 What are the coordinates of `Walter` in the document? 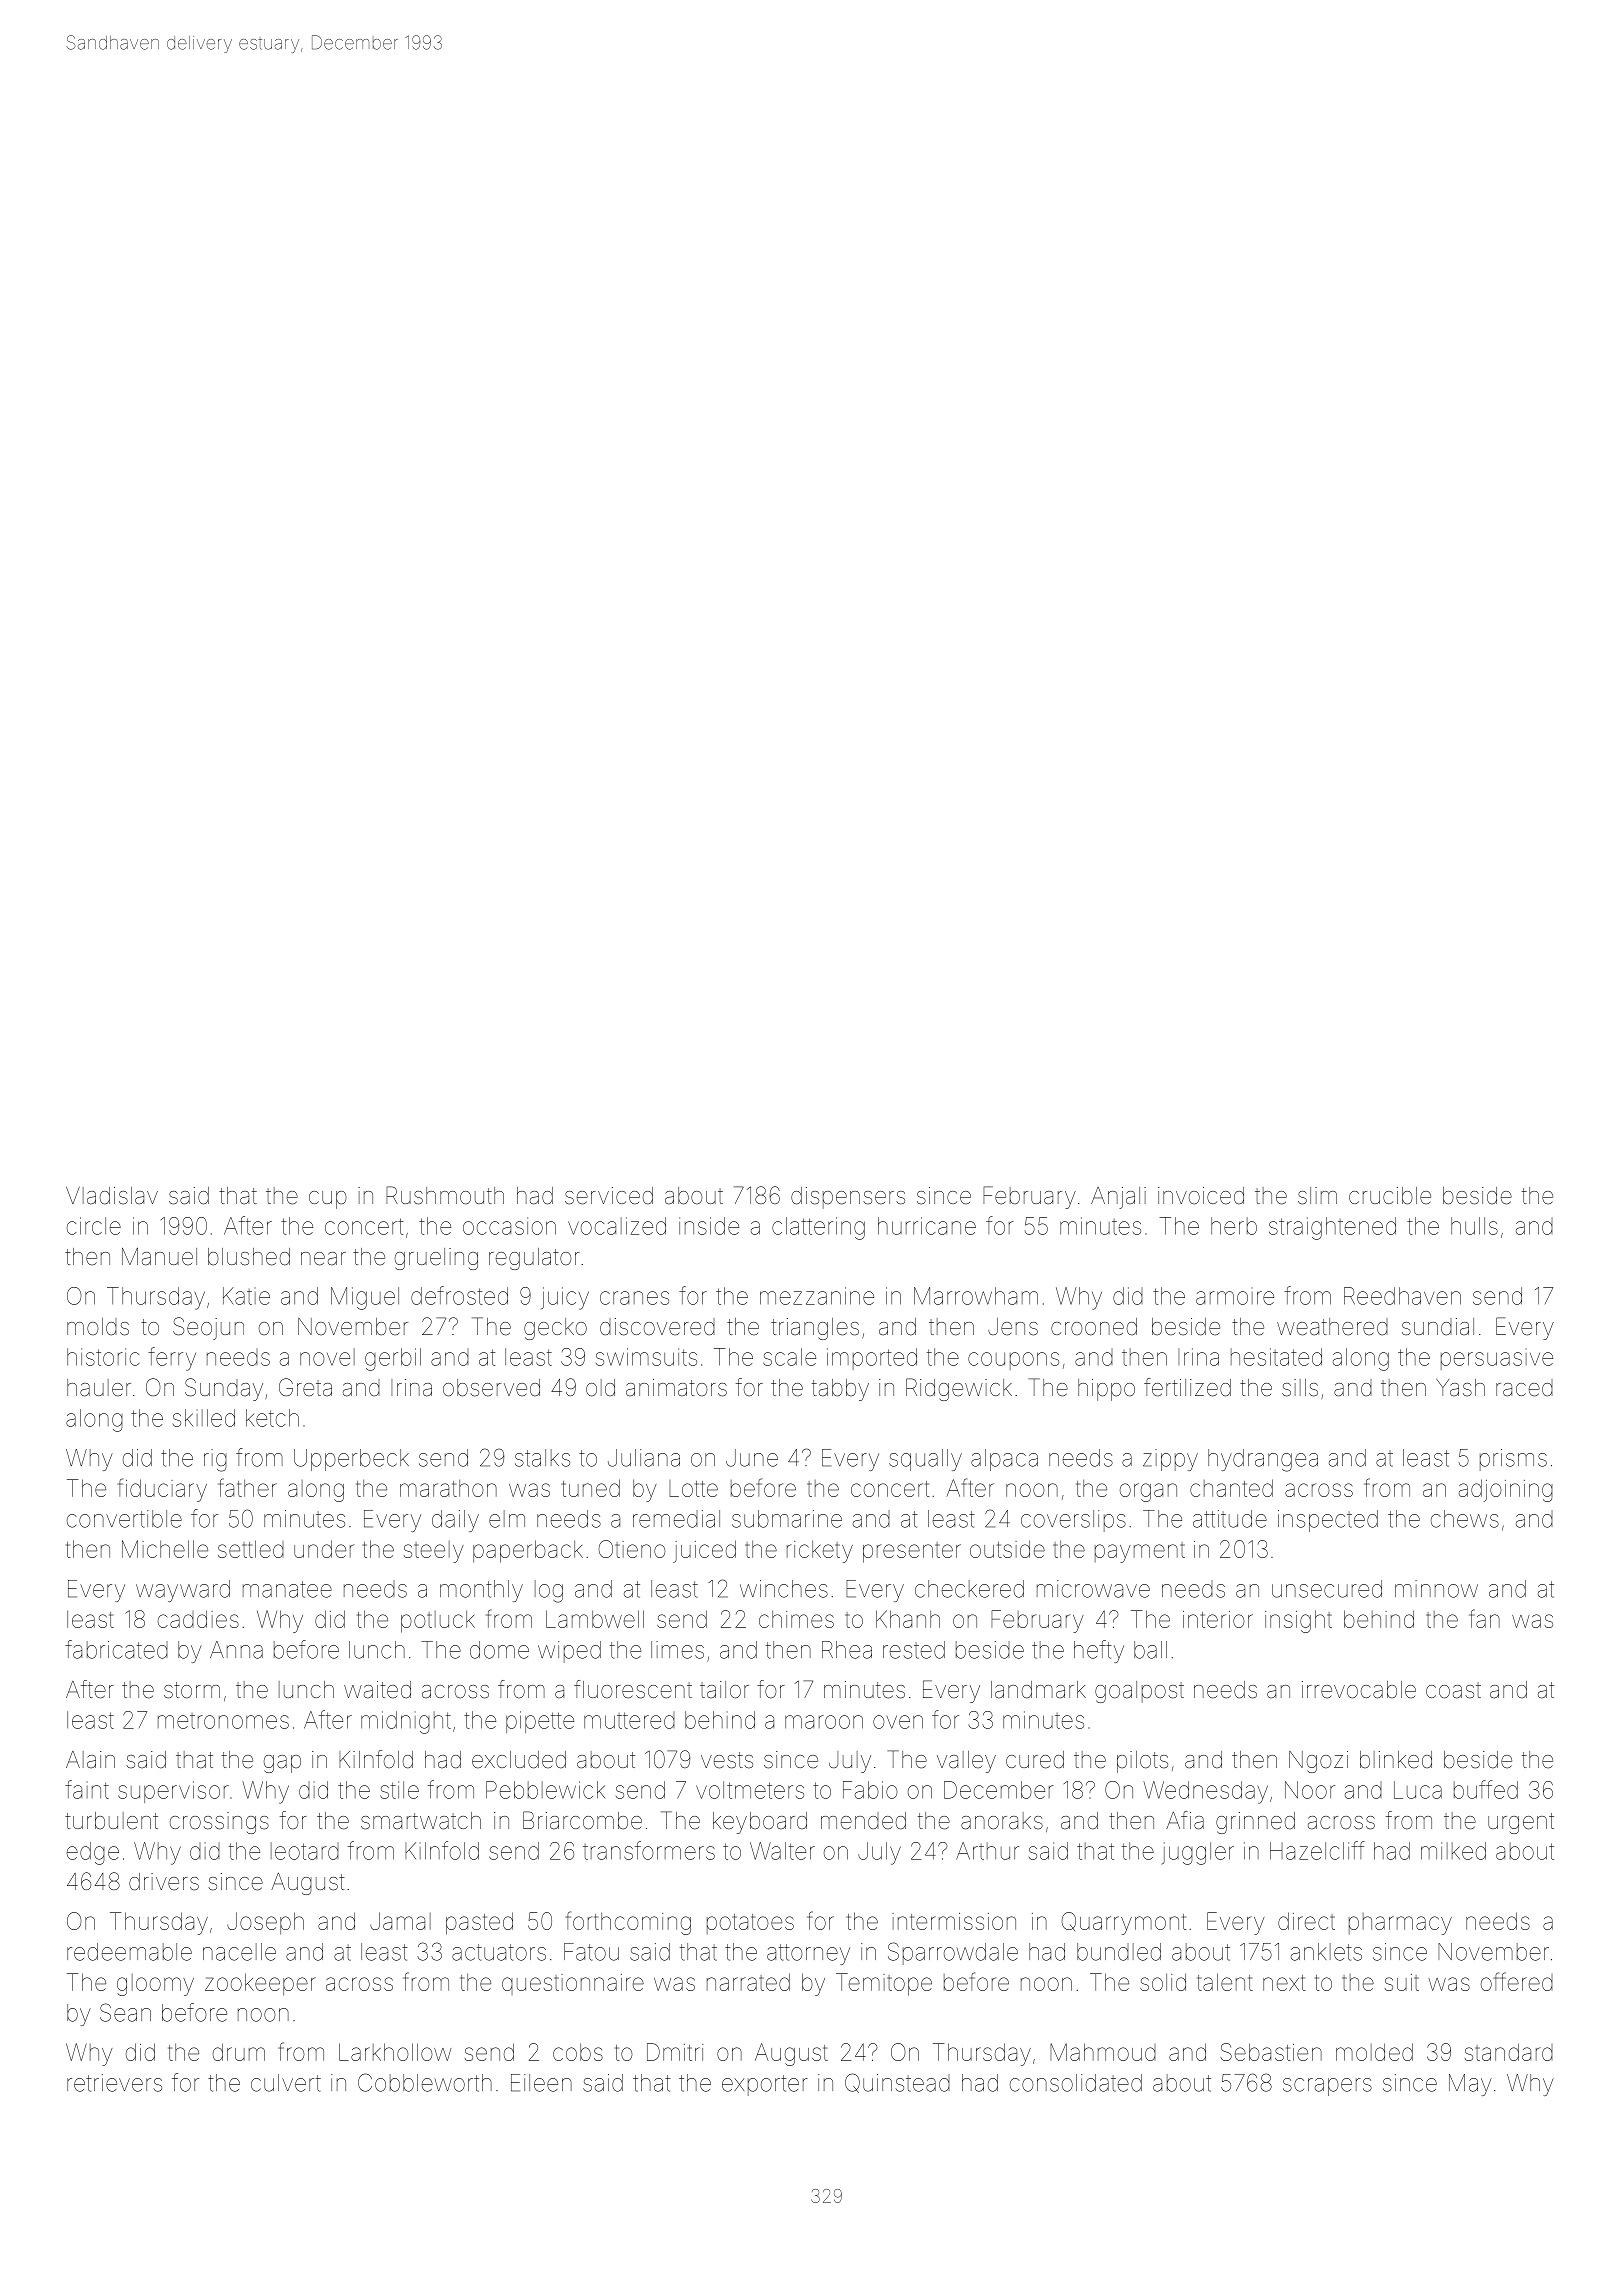 It's located at (782, 1851).
